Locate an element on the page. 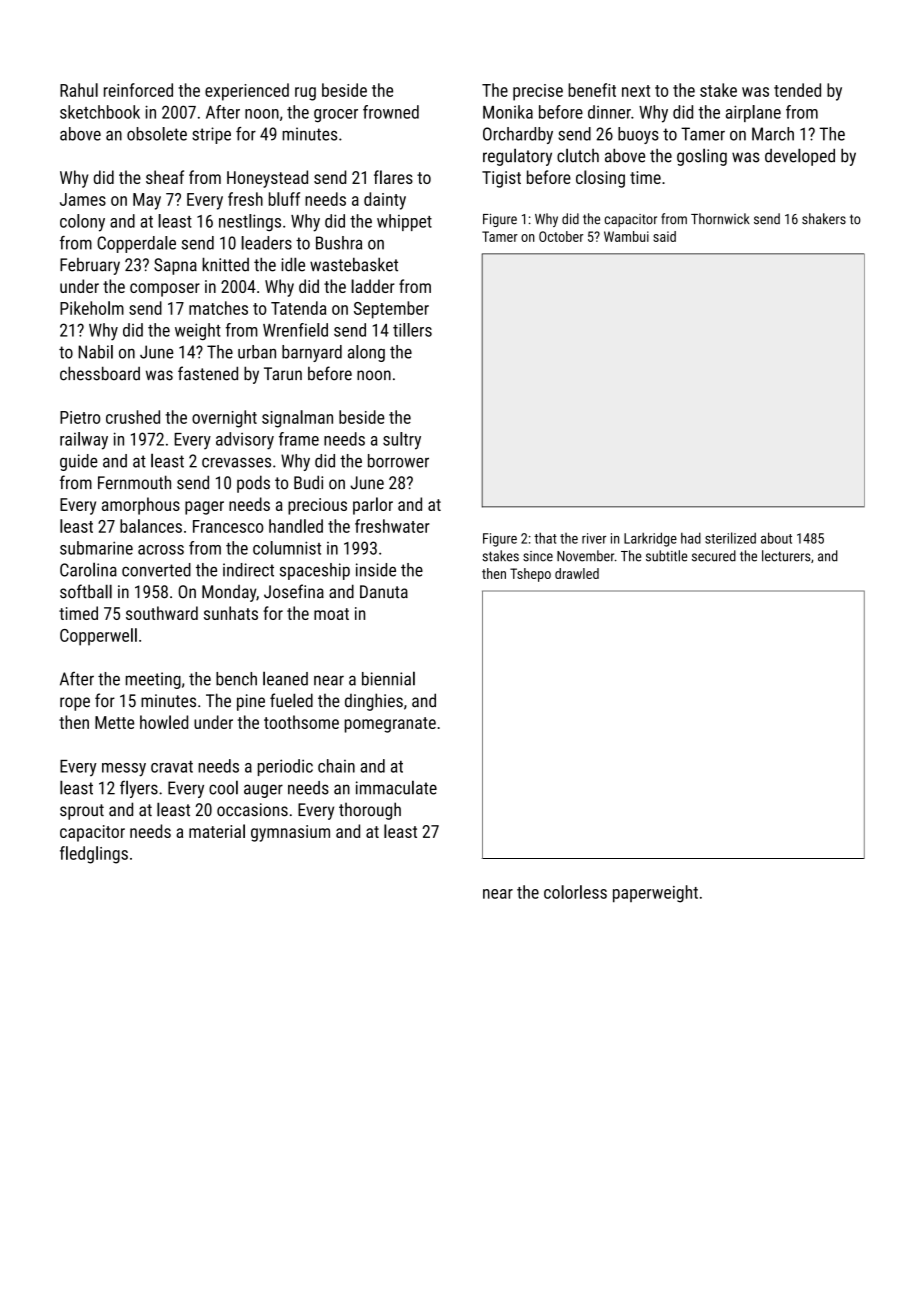 This document has width=924, height=1308. lecturers is located at coordinates (786, 556).
